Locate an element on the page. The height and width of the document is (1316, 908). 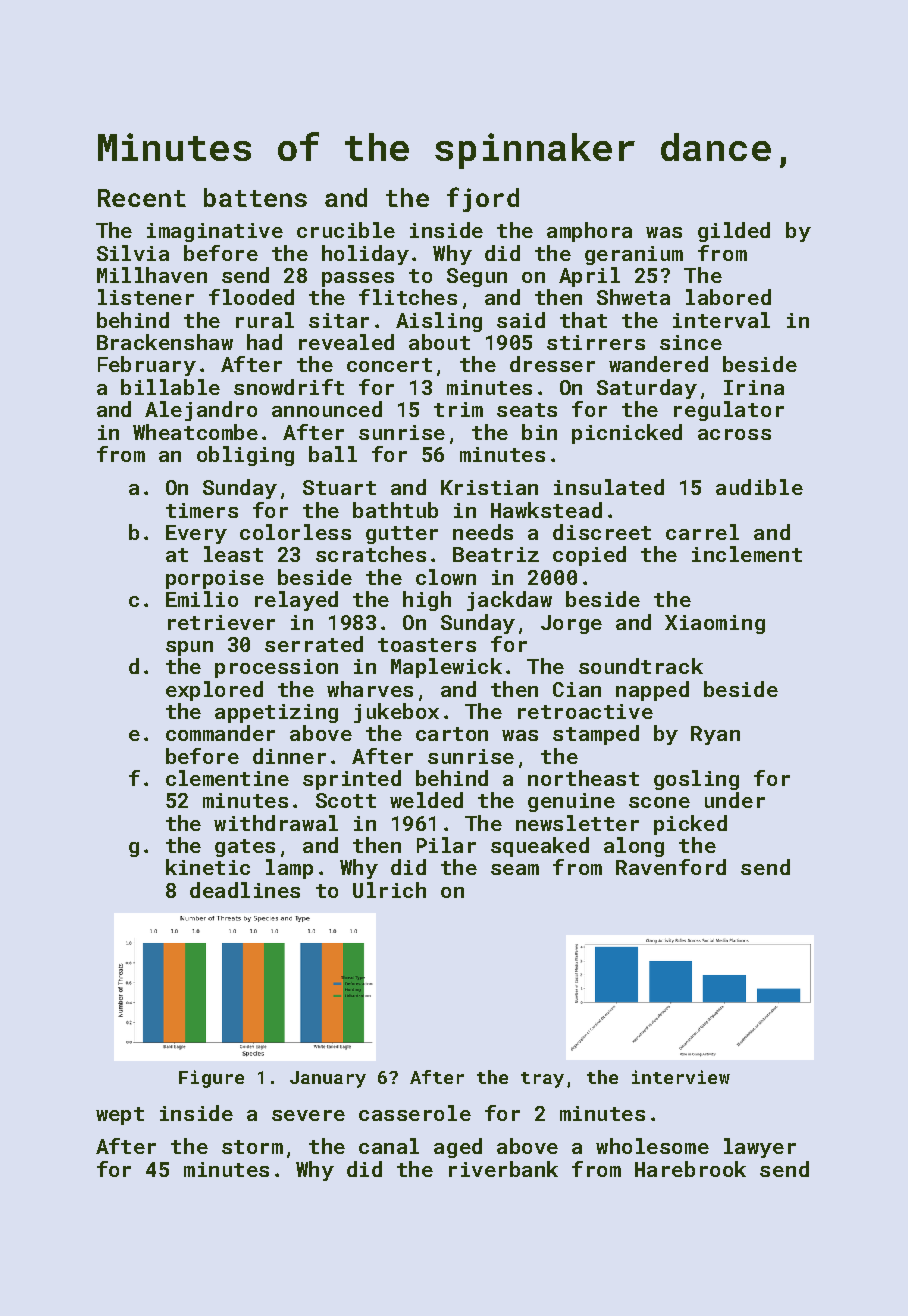
amphora is located at coordinates (589, 232).
